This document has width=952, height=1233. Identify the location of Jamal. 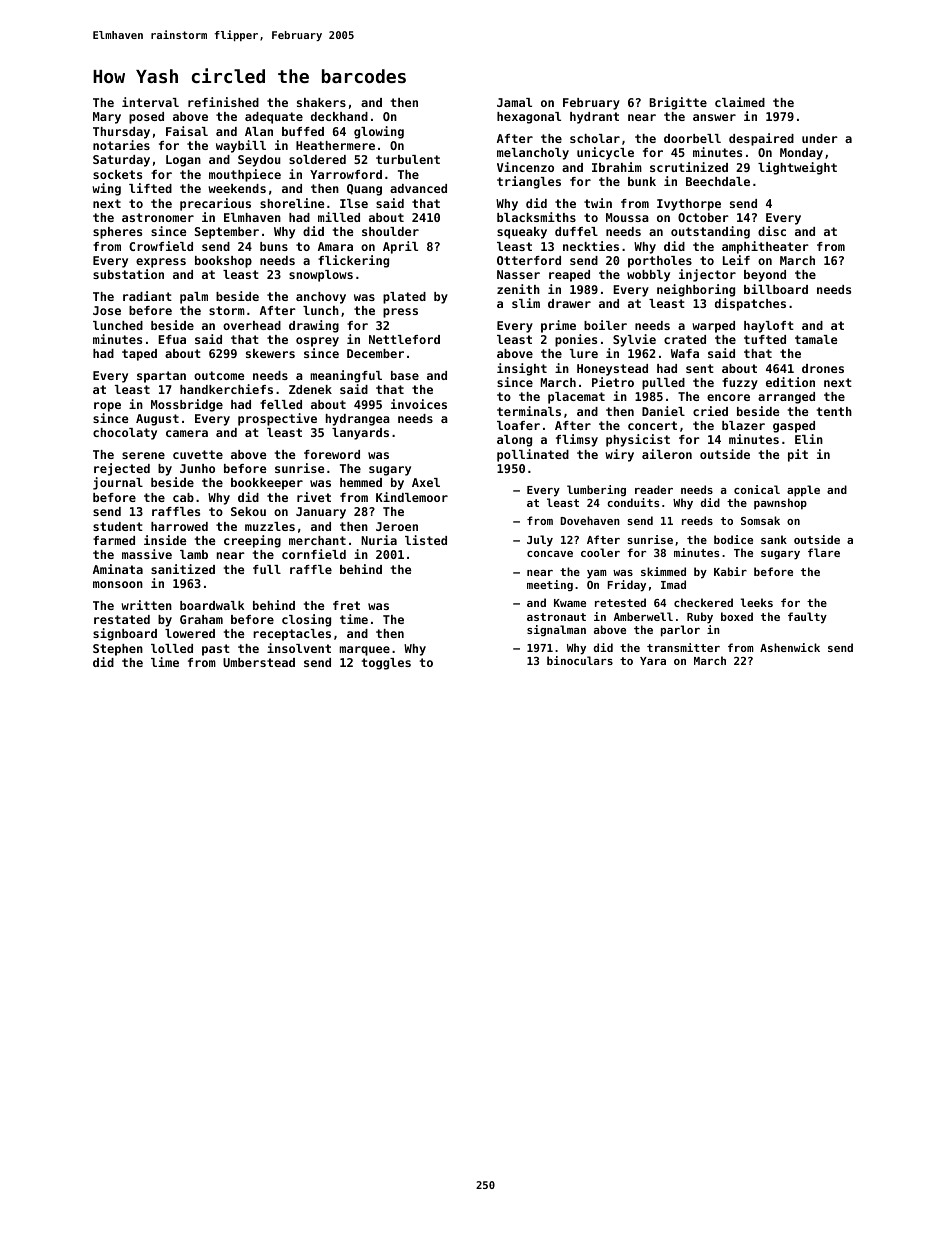
(514, 102).
